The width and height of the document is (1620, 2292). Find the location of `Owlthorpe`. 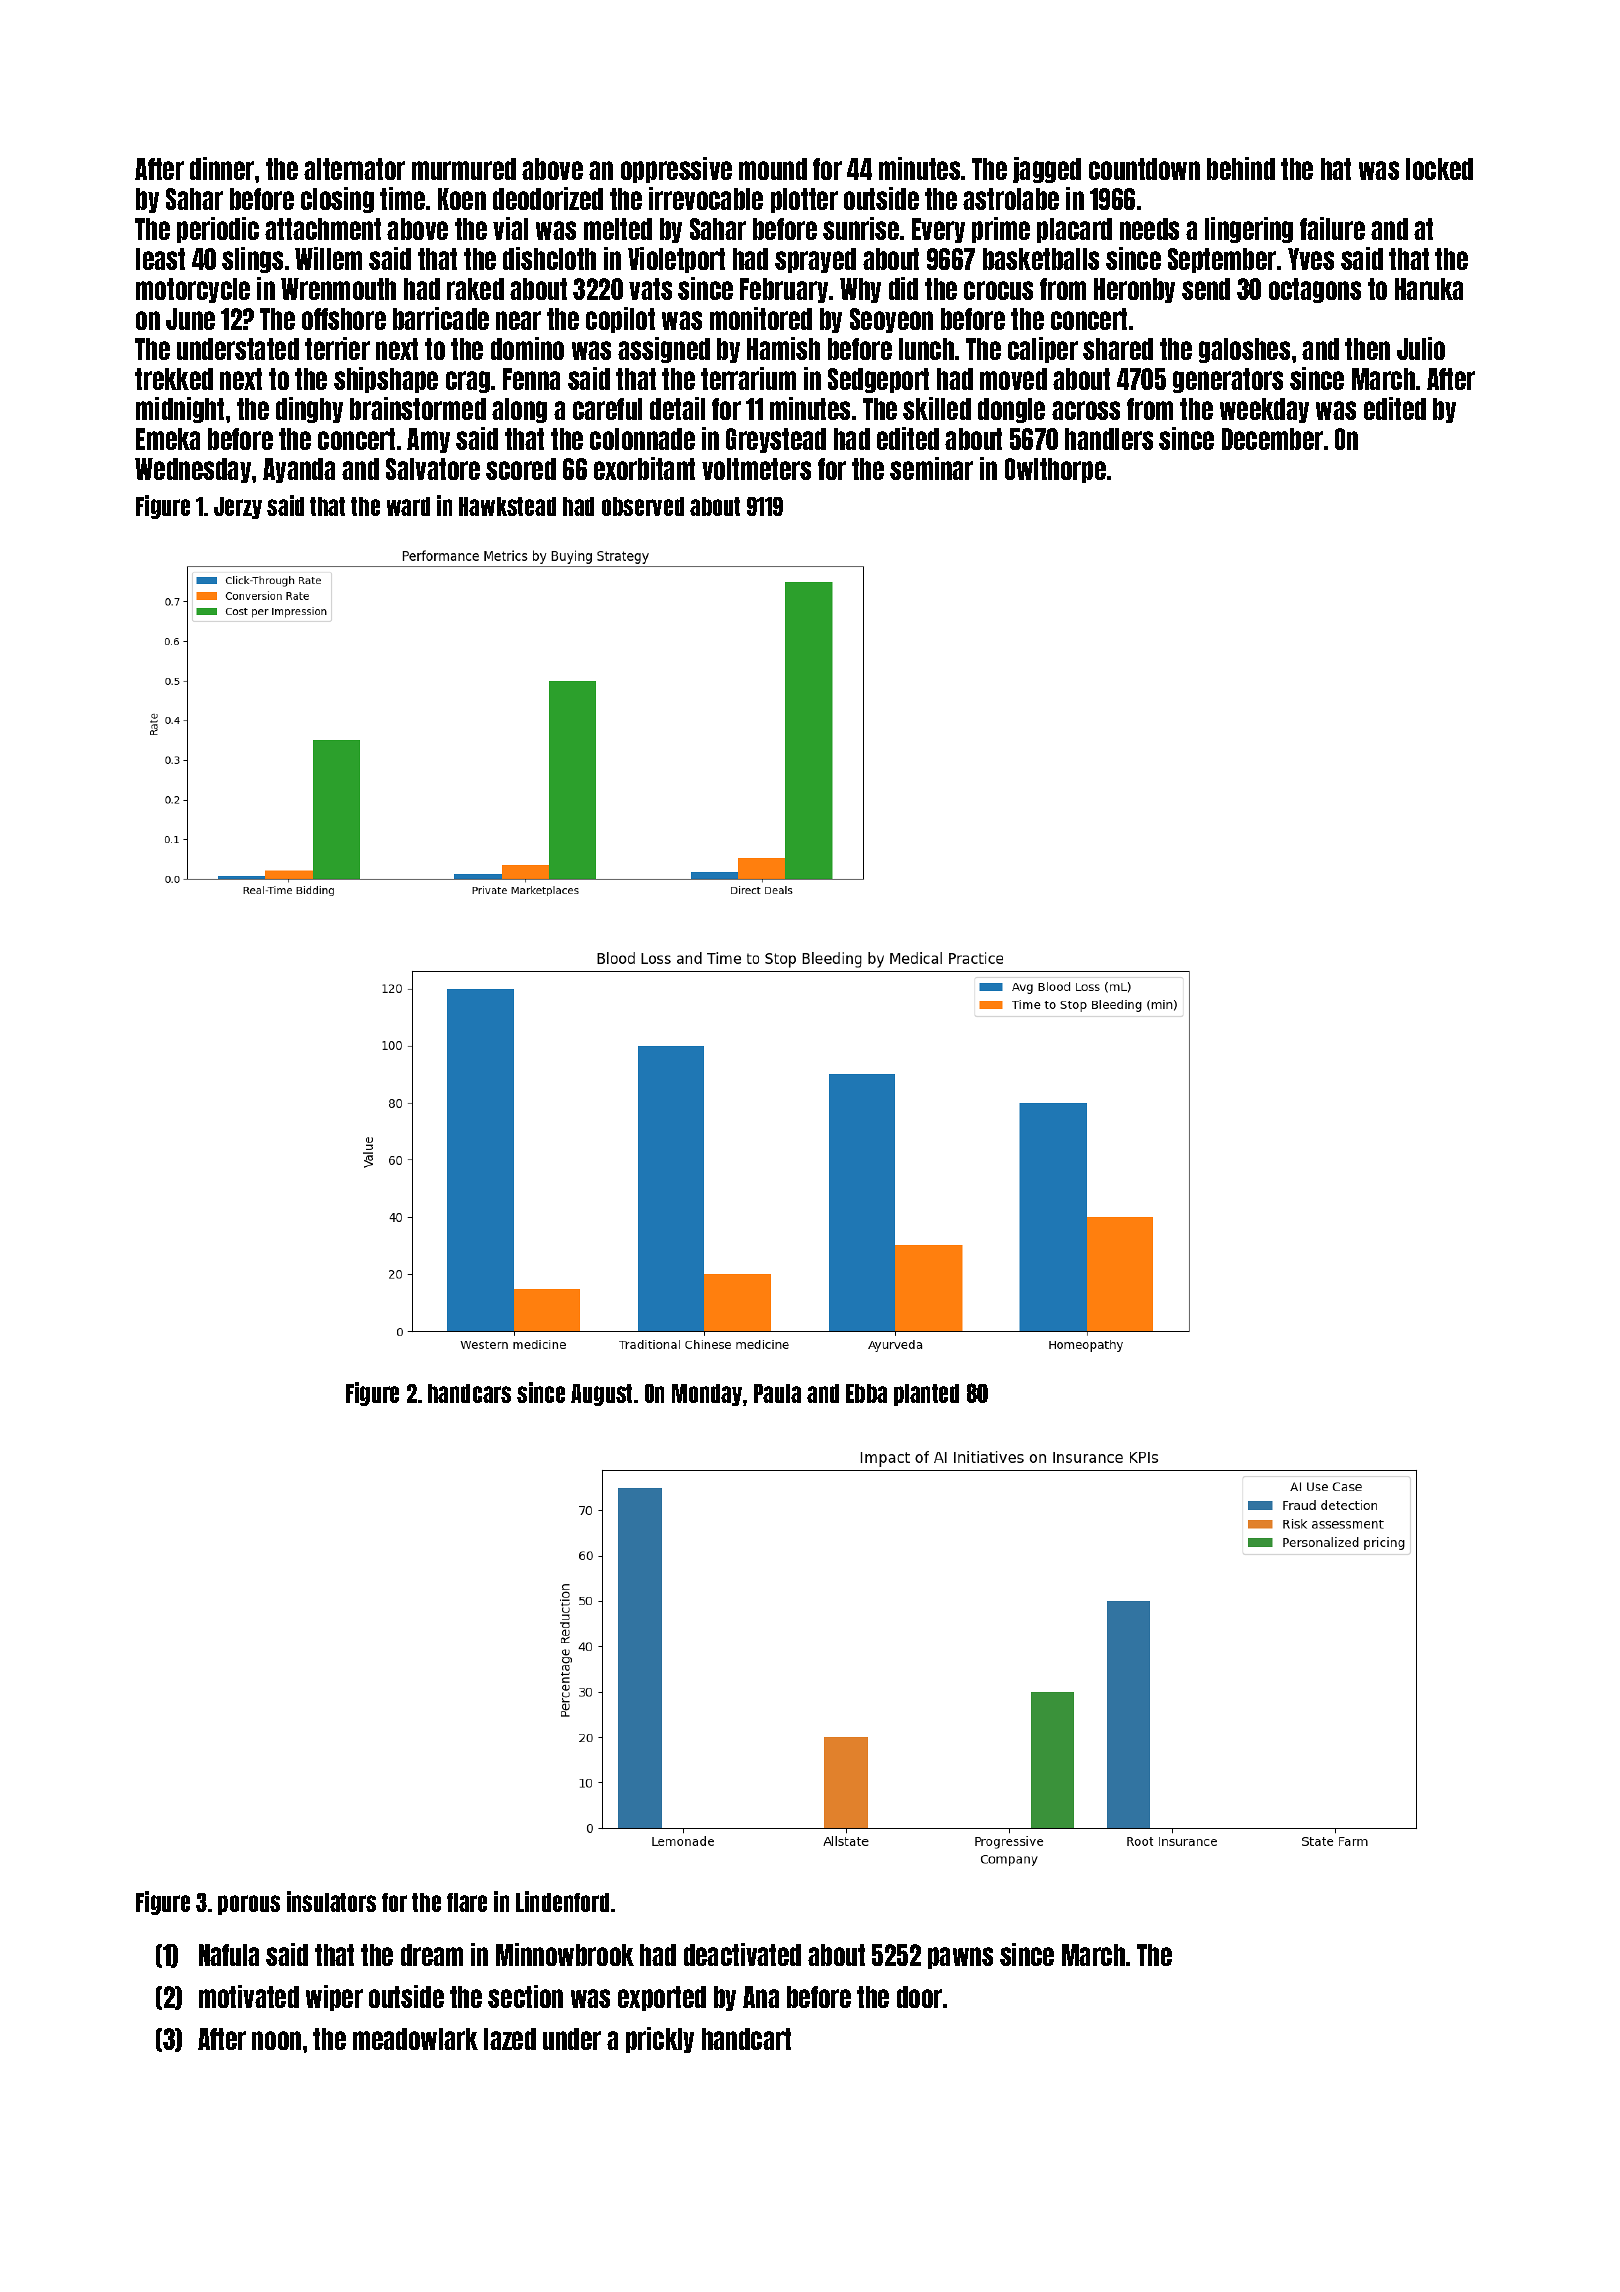

Owlthorpe is located at coordinates (1055, 470).
